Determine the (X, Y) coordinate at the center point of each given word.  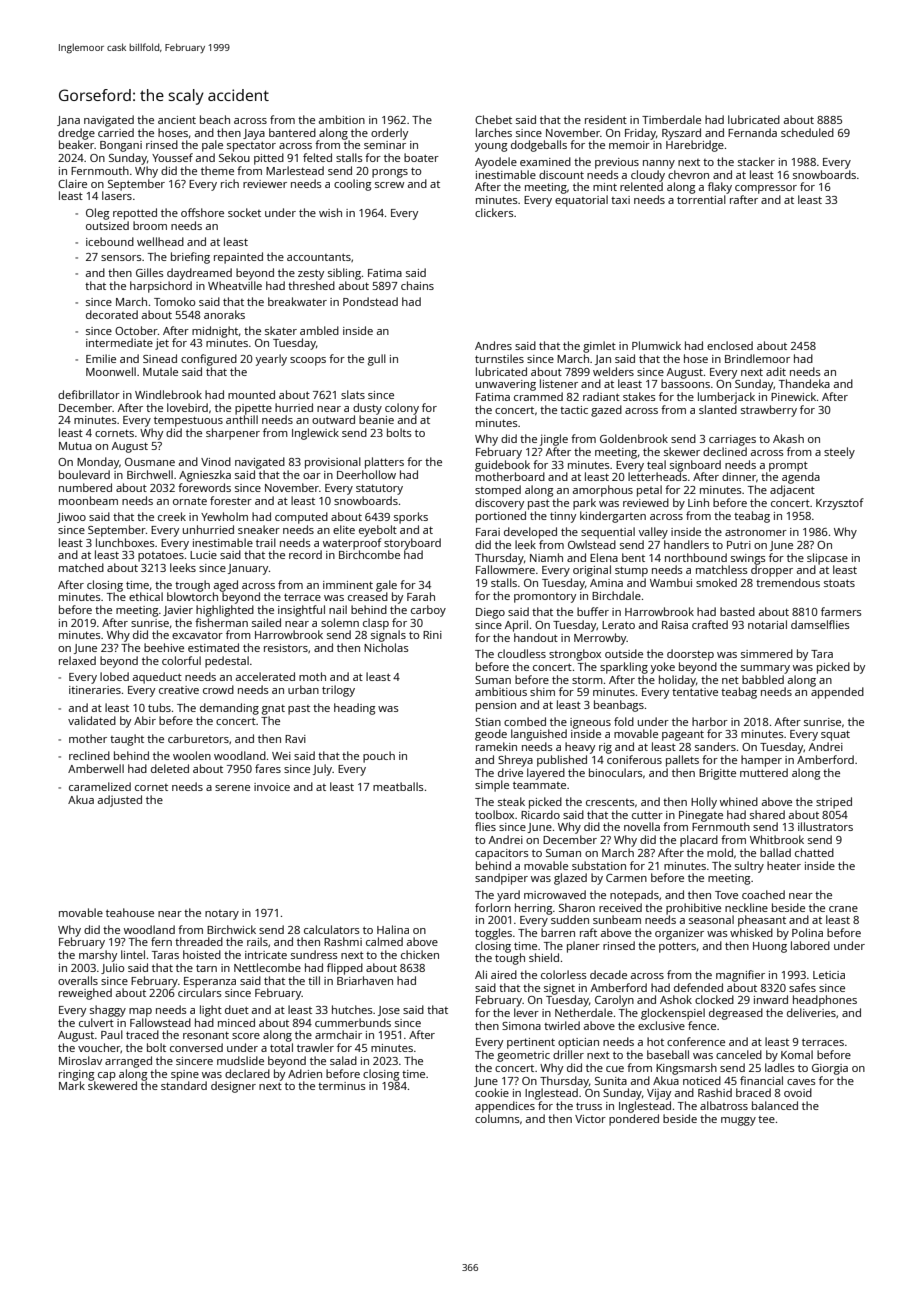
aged (226, 586)
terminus (342, 1086)
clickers (494, 212)
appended (837, 693)
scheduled (807, 132)
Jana (68, 121)
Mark (72, 1085)
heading (354, 709)
